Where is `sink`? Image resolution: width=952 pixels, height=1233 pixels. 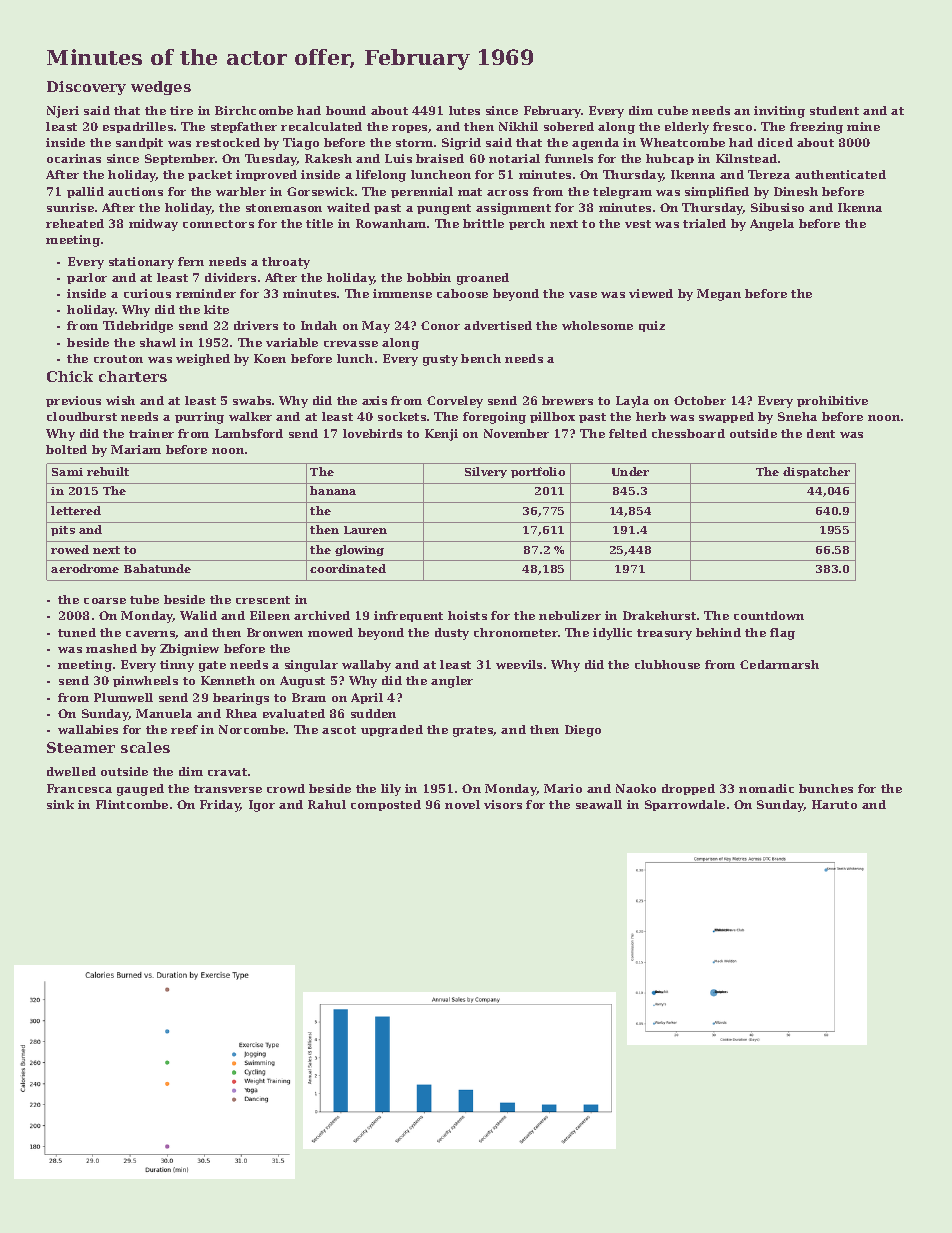
sink is located at coordinates (60, 804).
